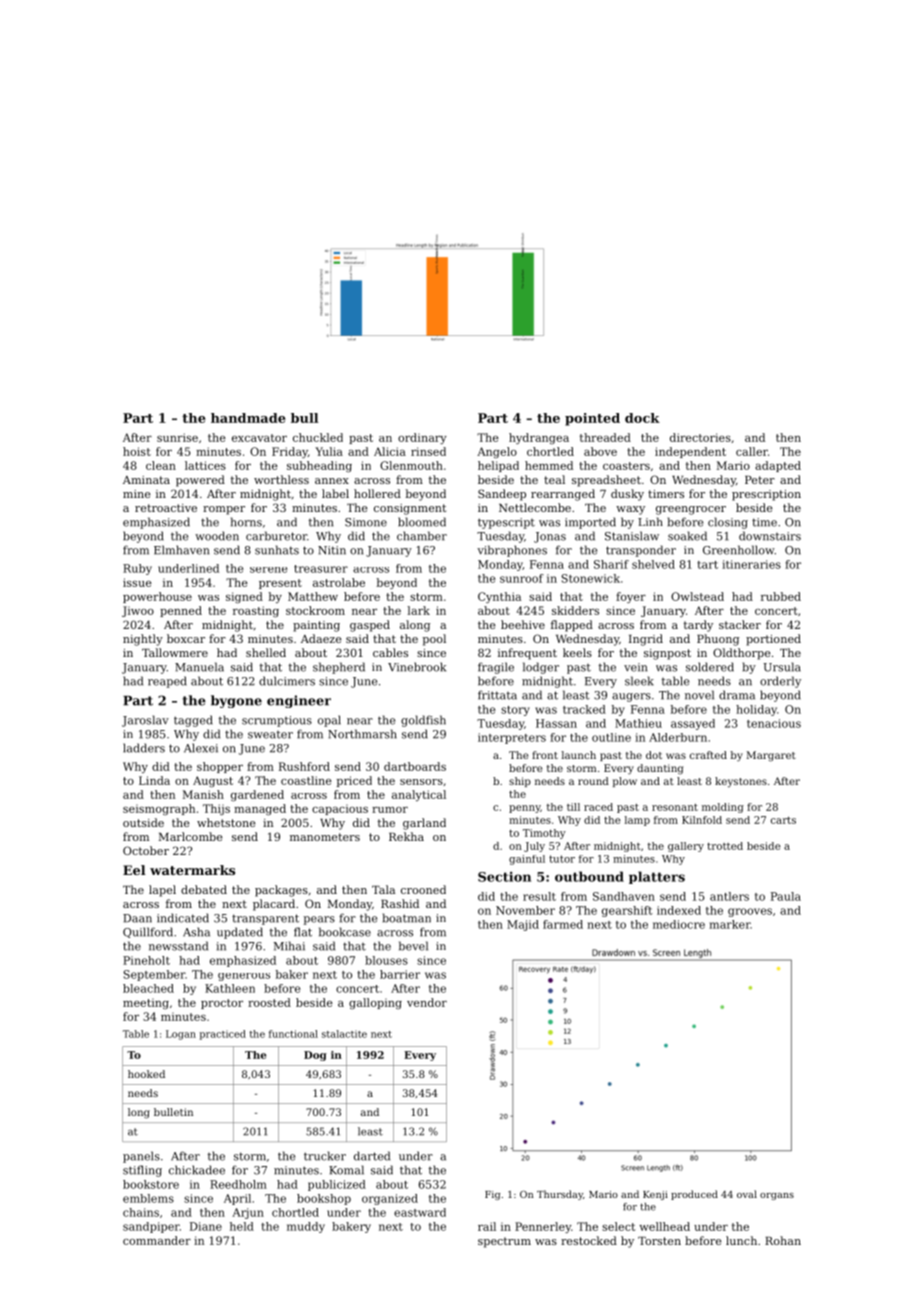 The height and width of the page is (1308, 924). Describe the element at coordinates (752, 451) in the page. I see `caller` at that location.
